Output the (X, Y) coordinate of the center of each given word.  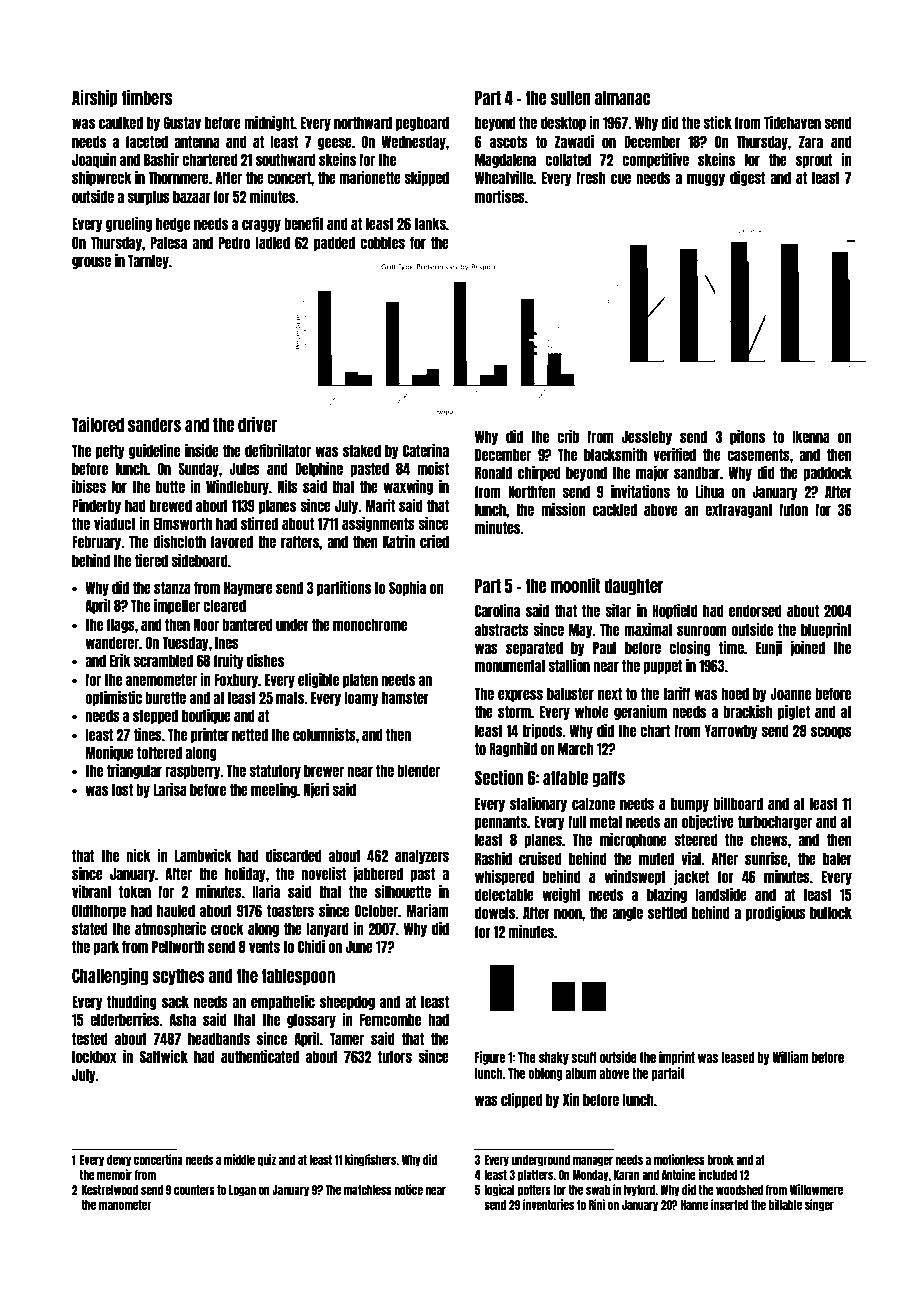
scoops (831, 732)
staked (362, 450)
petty (110, 451)
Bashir (161, 159)
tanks (430, 223)
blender (419, 770)
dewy (119, 1161)
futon (793, 509)
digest (747, 178)
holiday (245, 874)
